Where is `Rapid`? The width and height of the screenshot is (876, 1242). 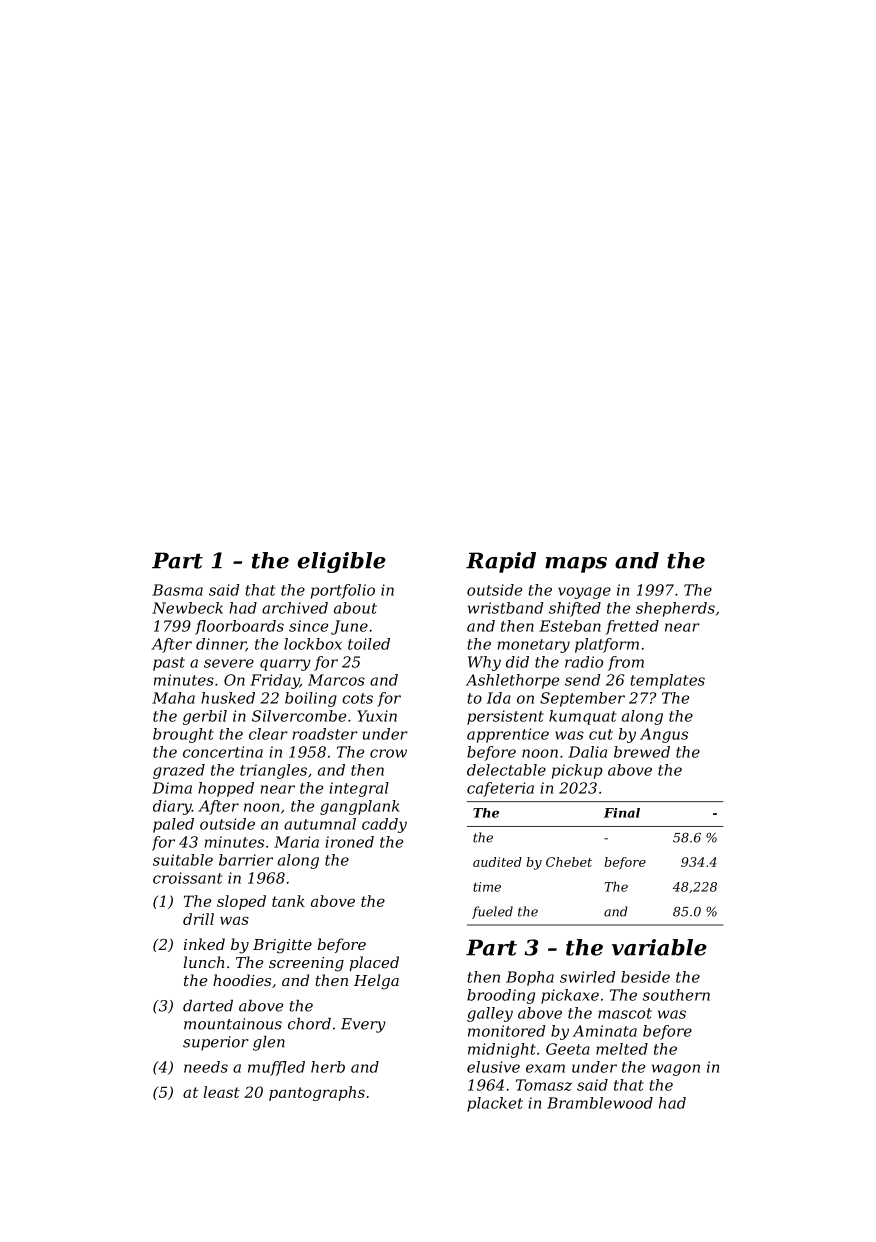 Rapid is located at coordinates (501, 562).
